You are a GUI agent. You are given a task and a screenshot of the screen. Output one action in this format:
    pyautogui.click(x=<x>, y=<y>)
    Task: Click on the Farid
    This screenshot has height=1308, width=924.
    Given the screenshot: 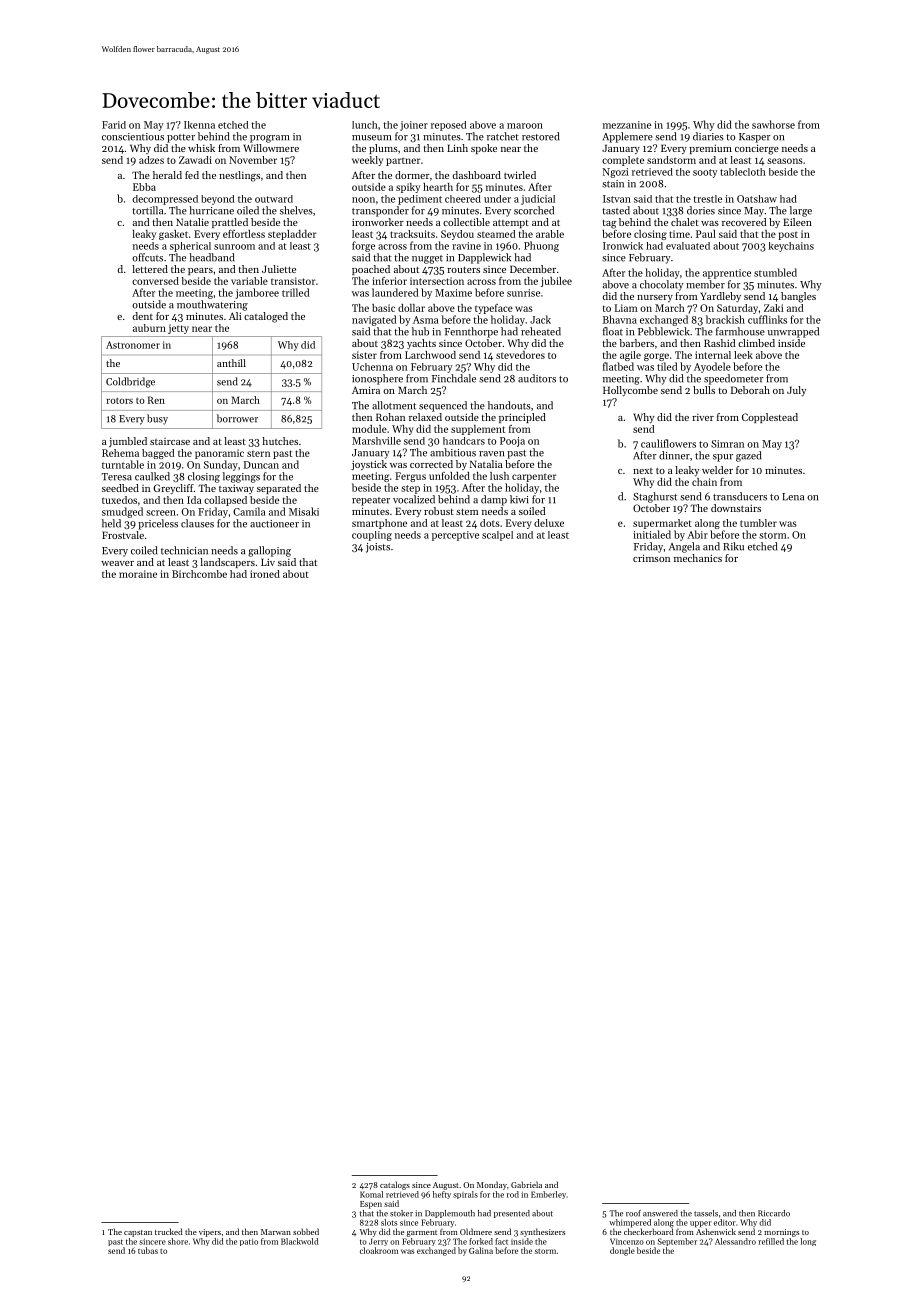 What is the action you would take?
    pyautogui.click(x=114, y=125)
